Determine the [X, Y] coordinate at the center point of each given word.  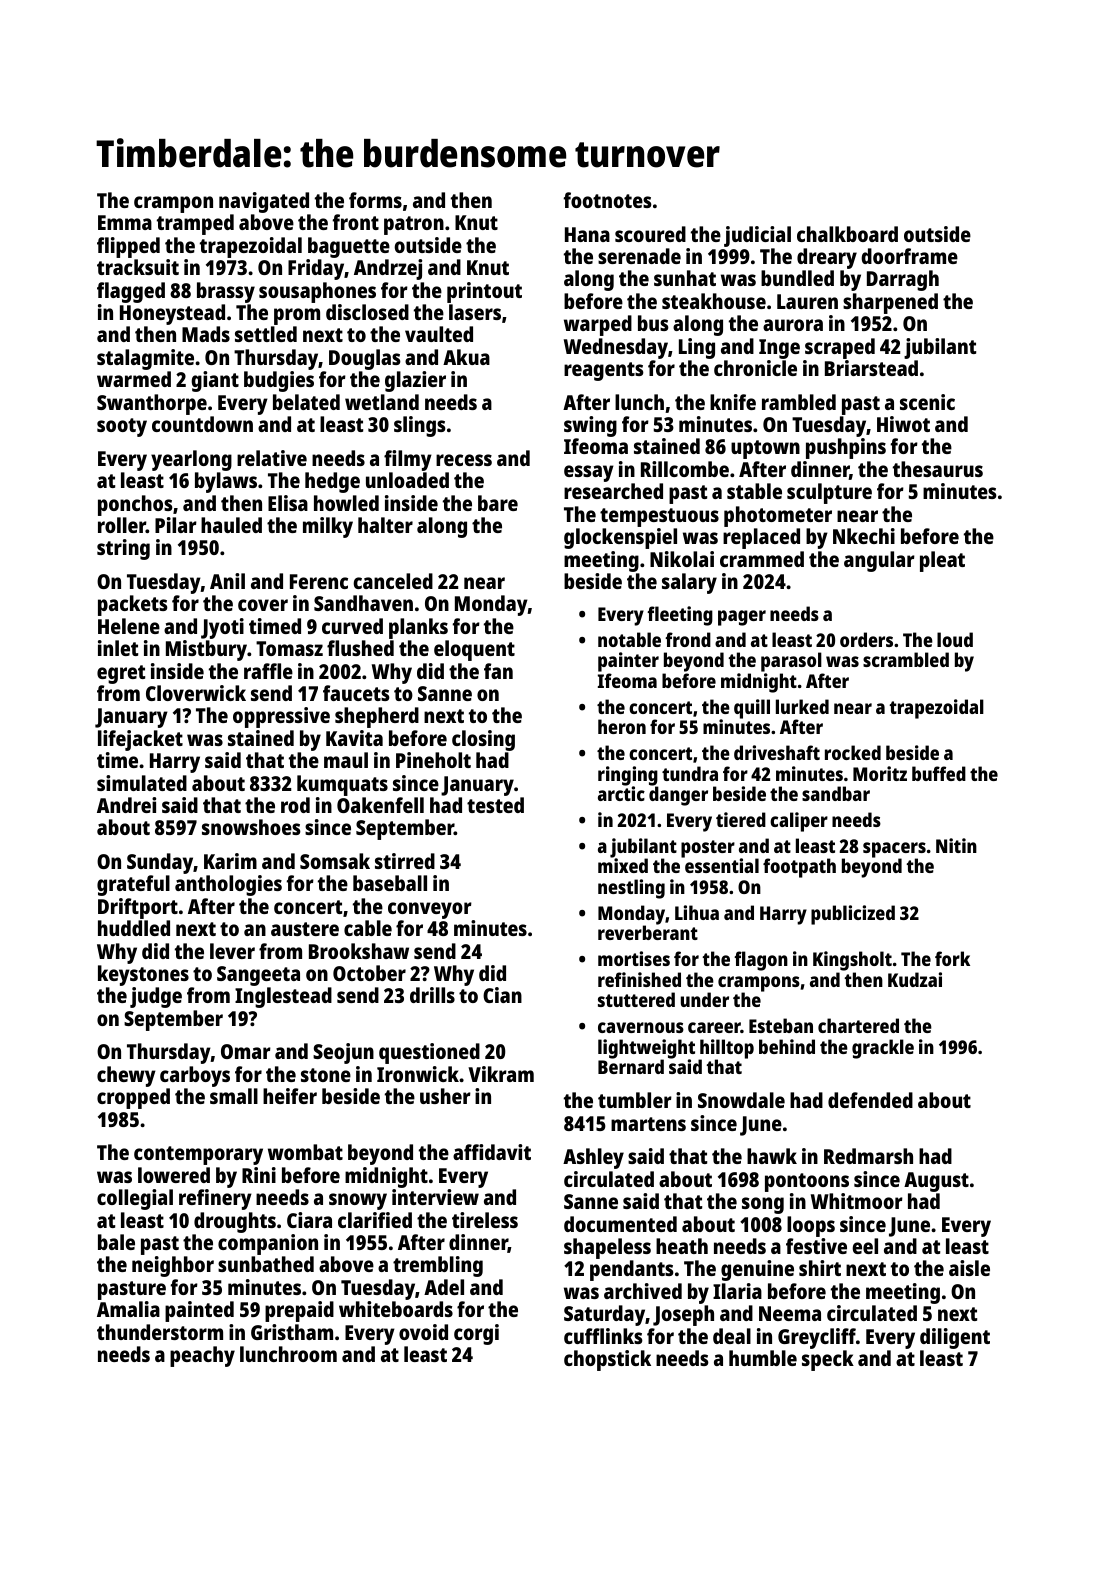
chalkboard [847, 234]
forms [375, 200]
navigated [264, 202]
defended [870, 1100]
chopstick [607, 1360]
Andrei [126, 805]
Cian [502, 995]
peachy [202, 1356]
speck [828, 1360]
